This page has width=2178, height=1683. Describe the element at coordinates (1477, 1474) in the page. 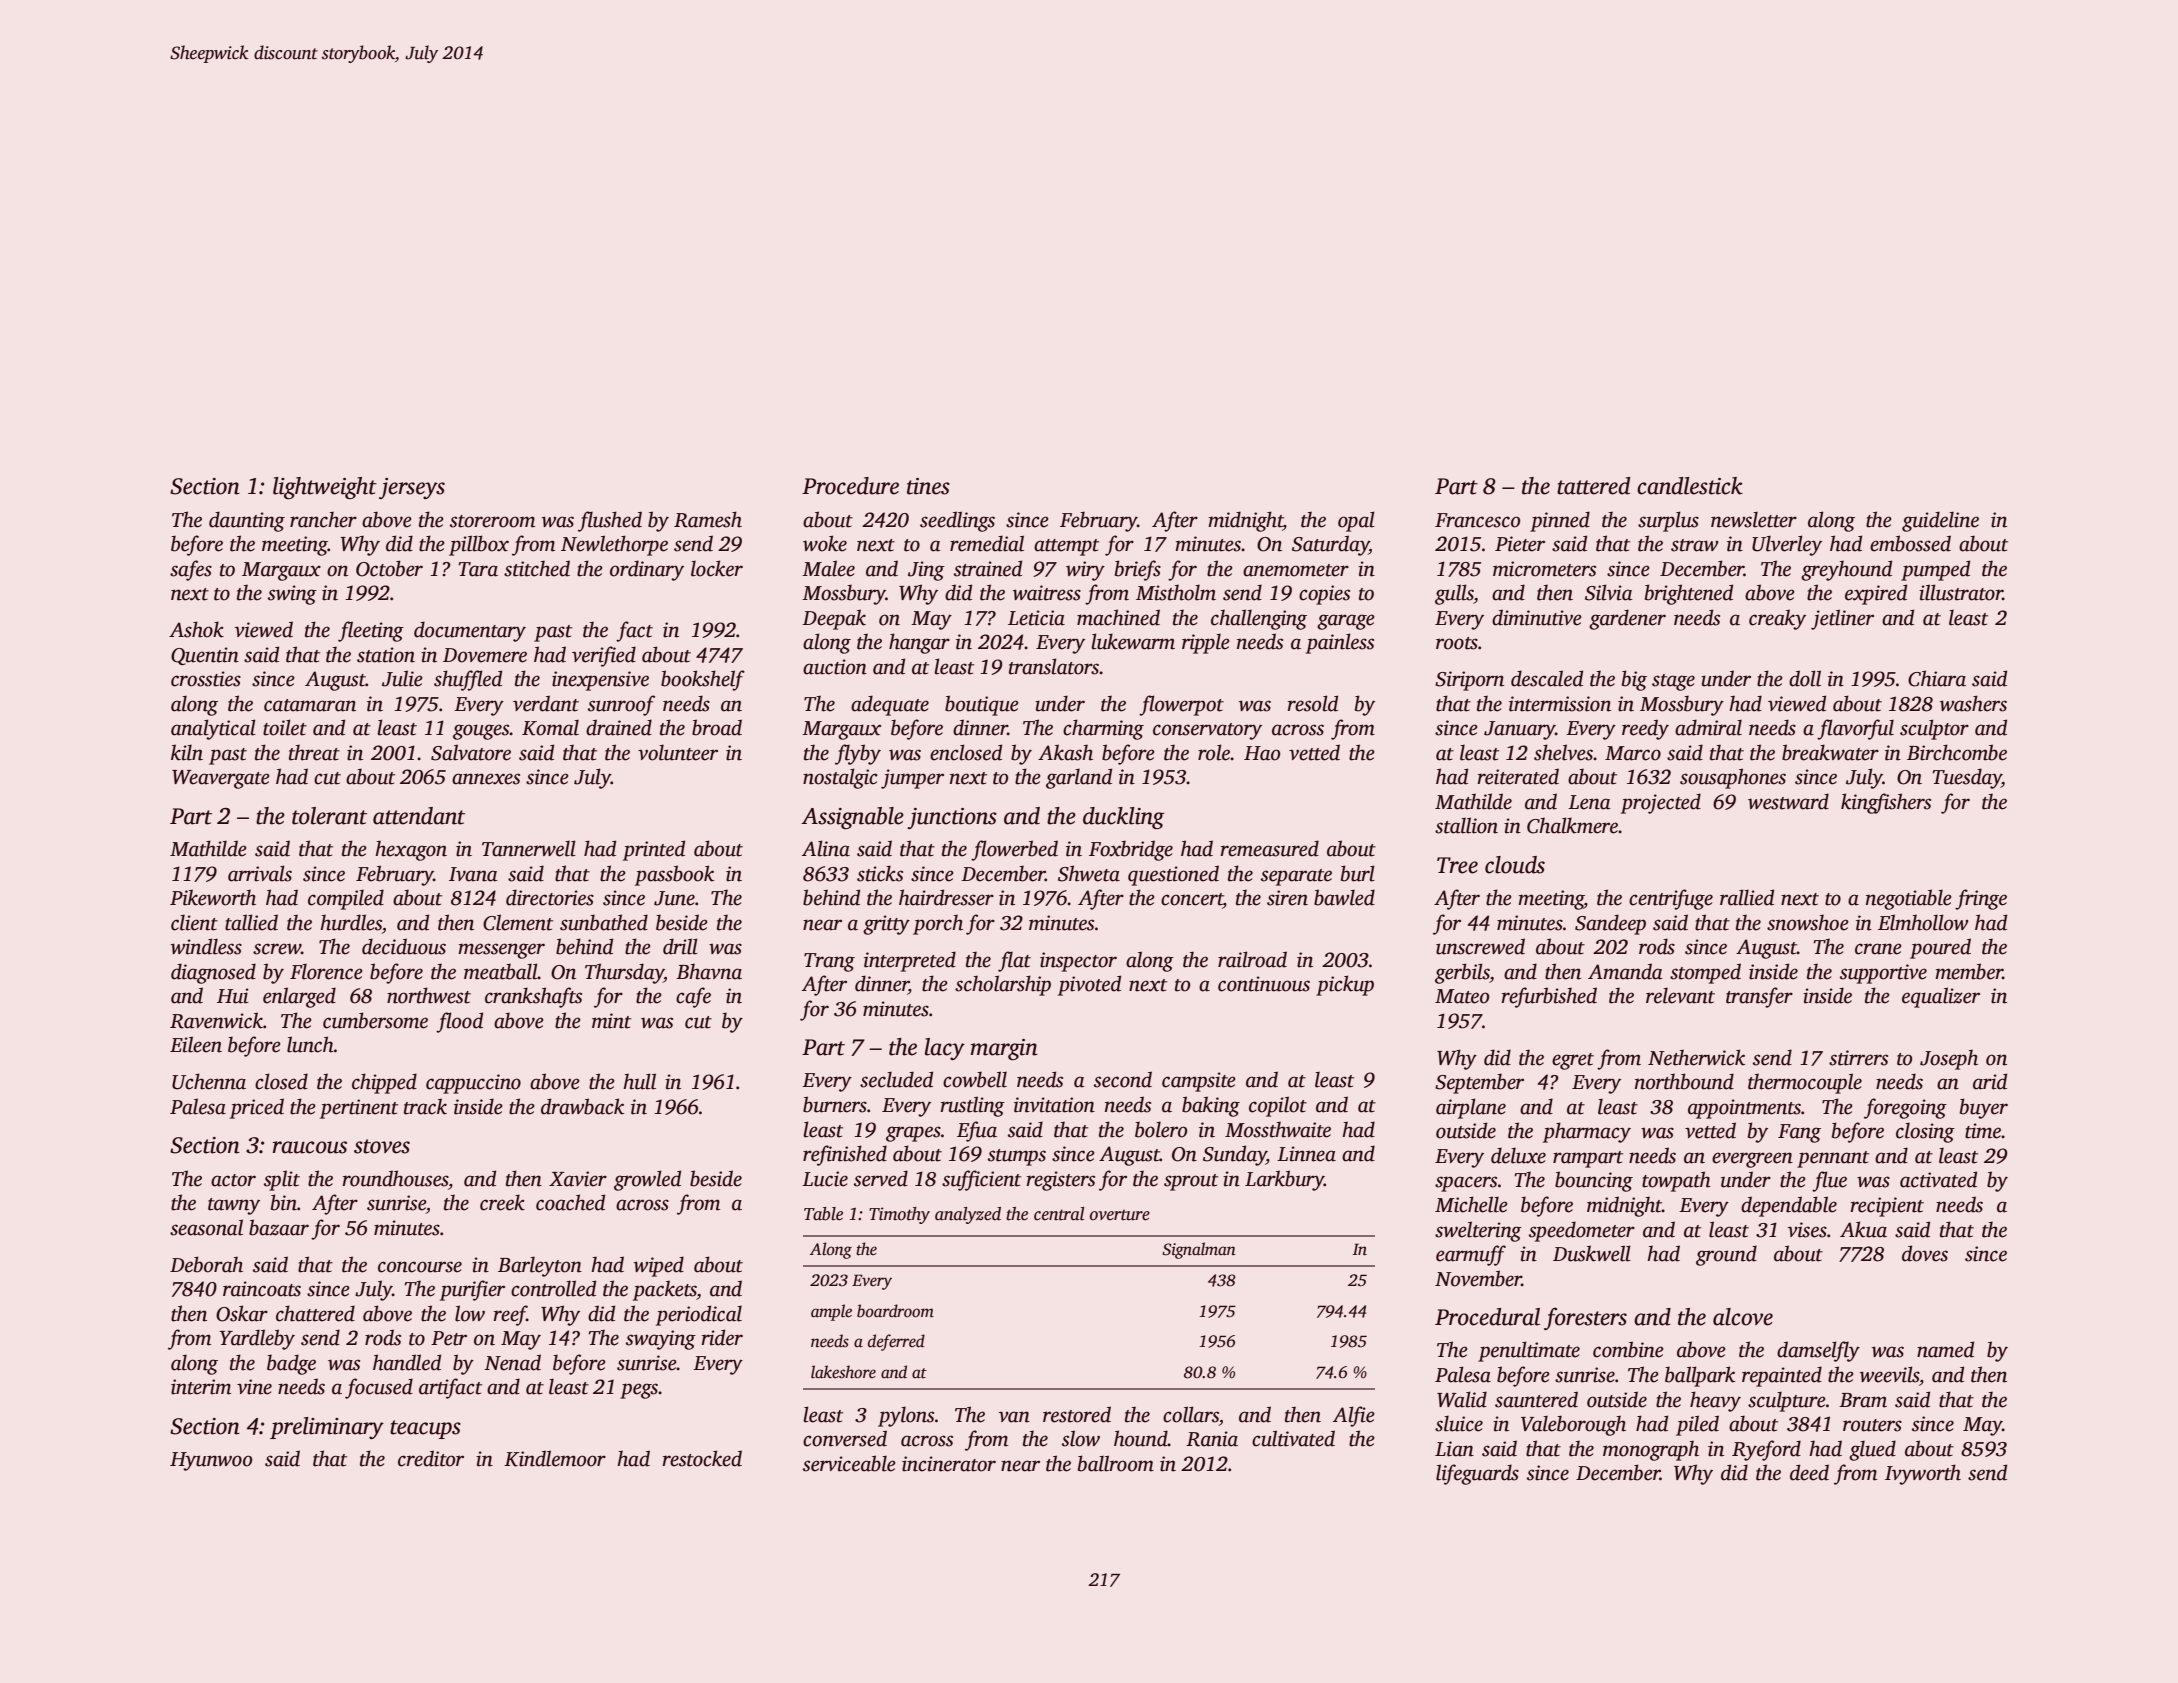

I see `lifeguards` at that location.
